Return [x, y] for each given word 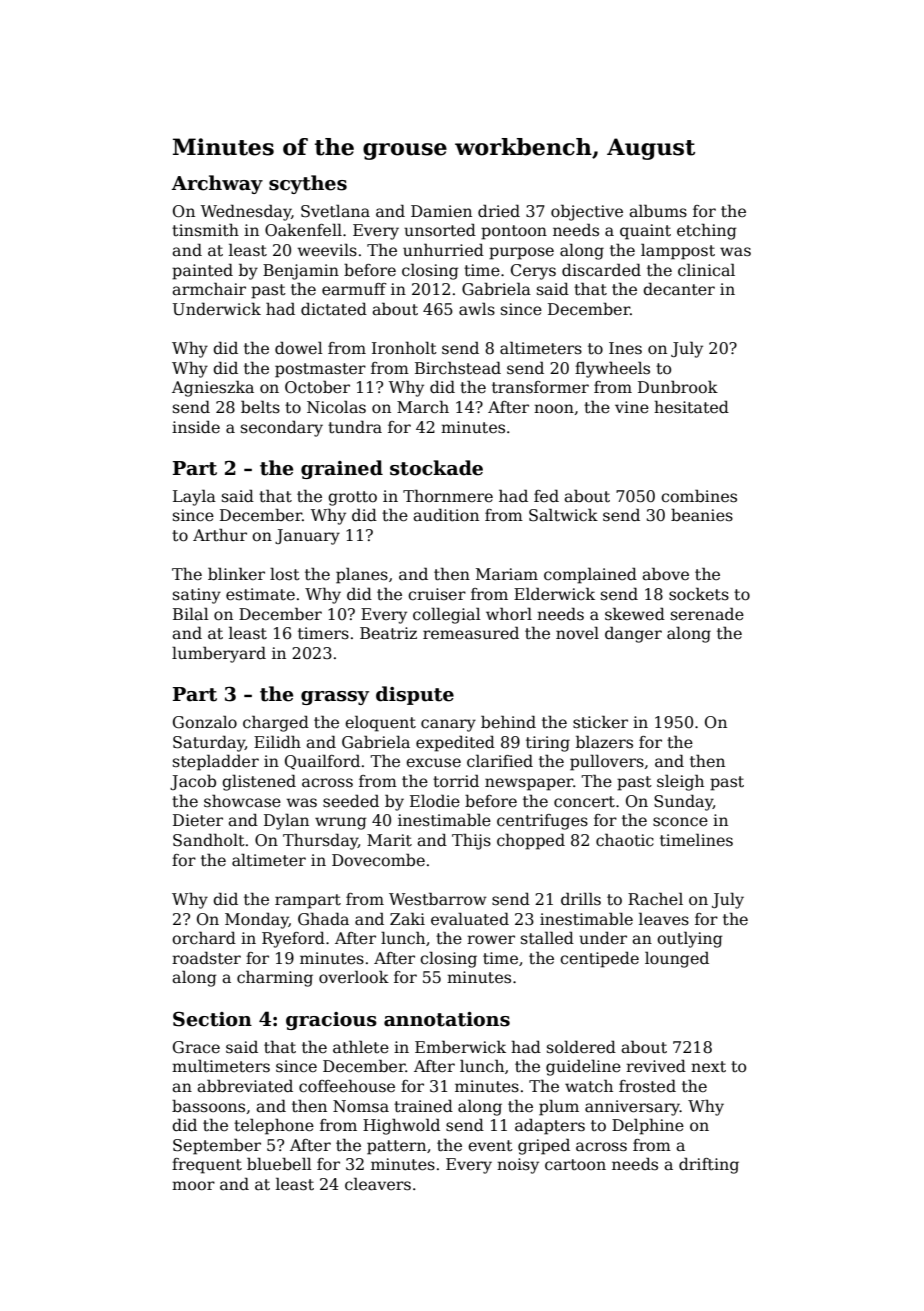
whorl [509, 614]
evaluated [470, 919]
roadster [206, 958]
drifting [709, 1165]
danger [633, 634]
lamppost [678, 251]
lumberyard [219, 654]
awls [477, 309]
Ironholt [404, 348]
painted [202, 272]
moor [193, 1185]
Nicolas [336, 407]
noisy [518, 1166]
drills [581, 899]
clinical [706, 270]
